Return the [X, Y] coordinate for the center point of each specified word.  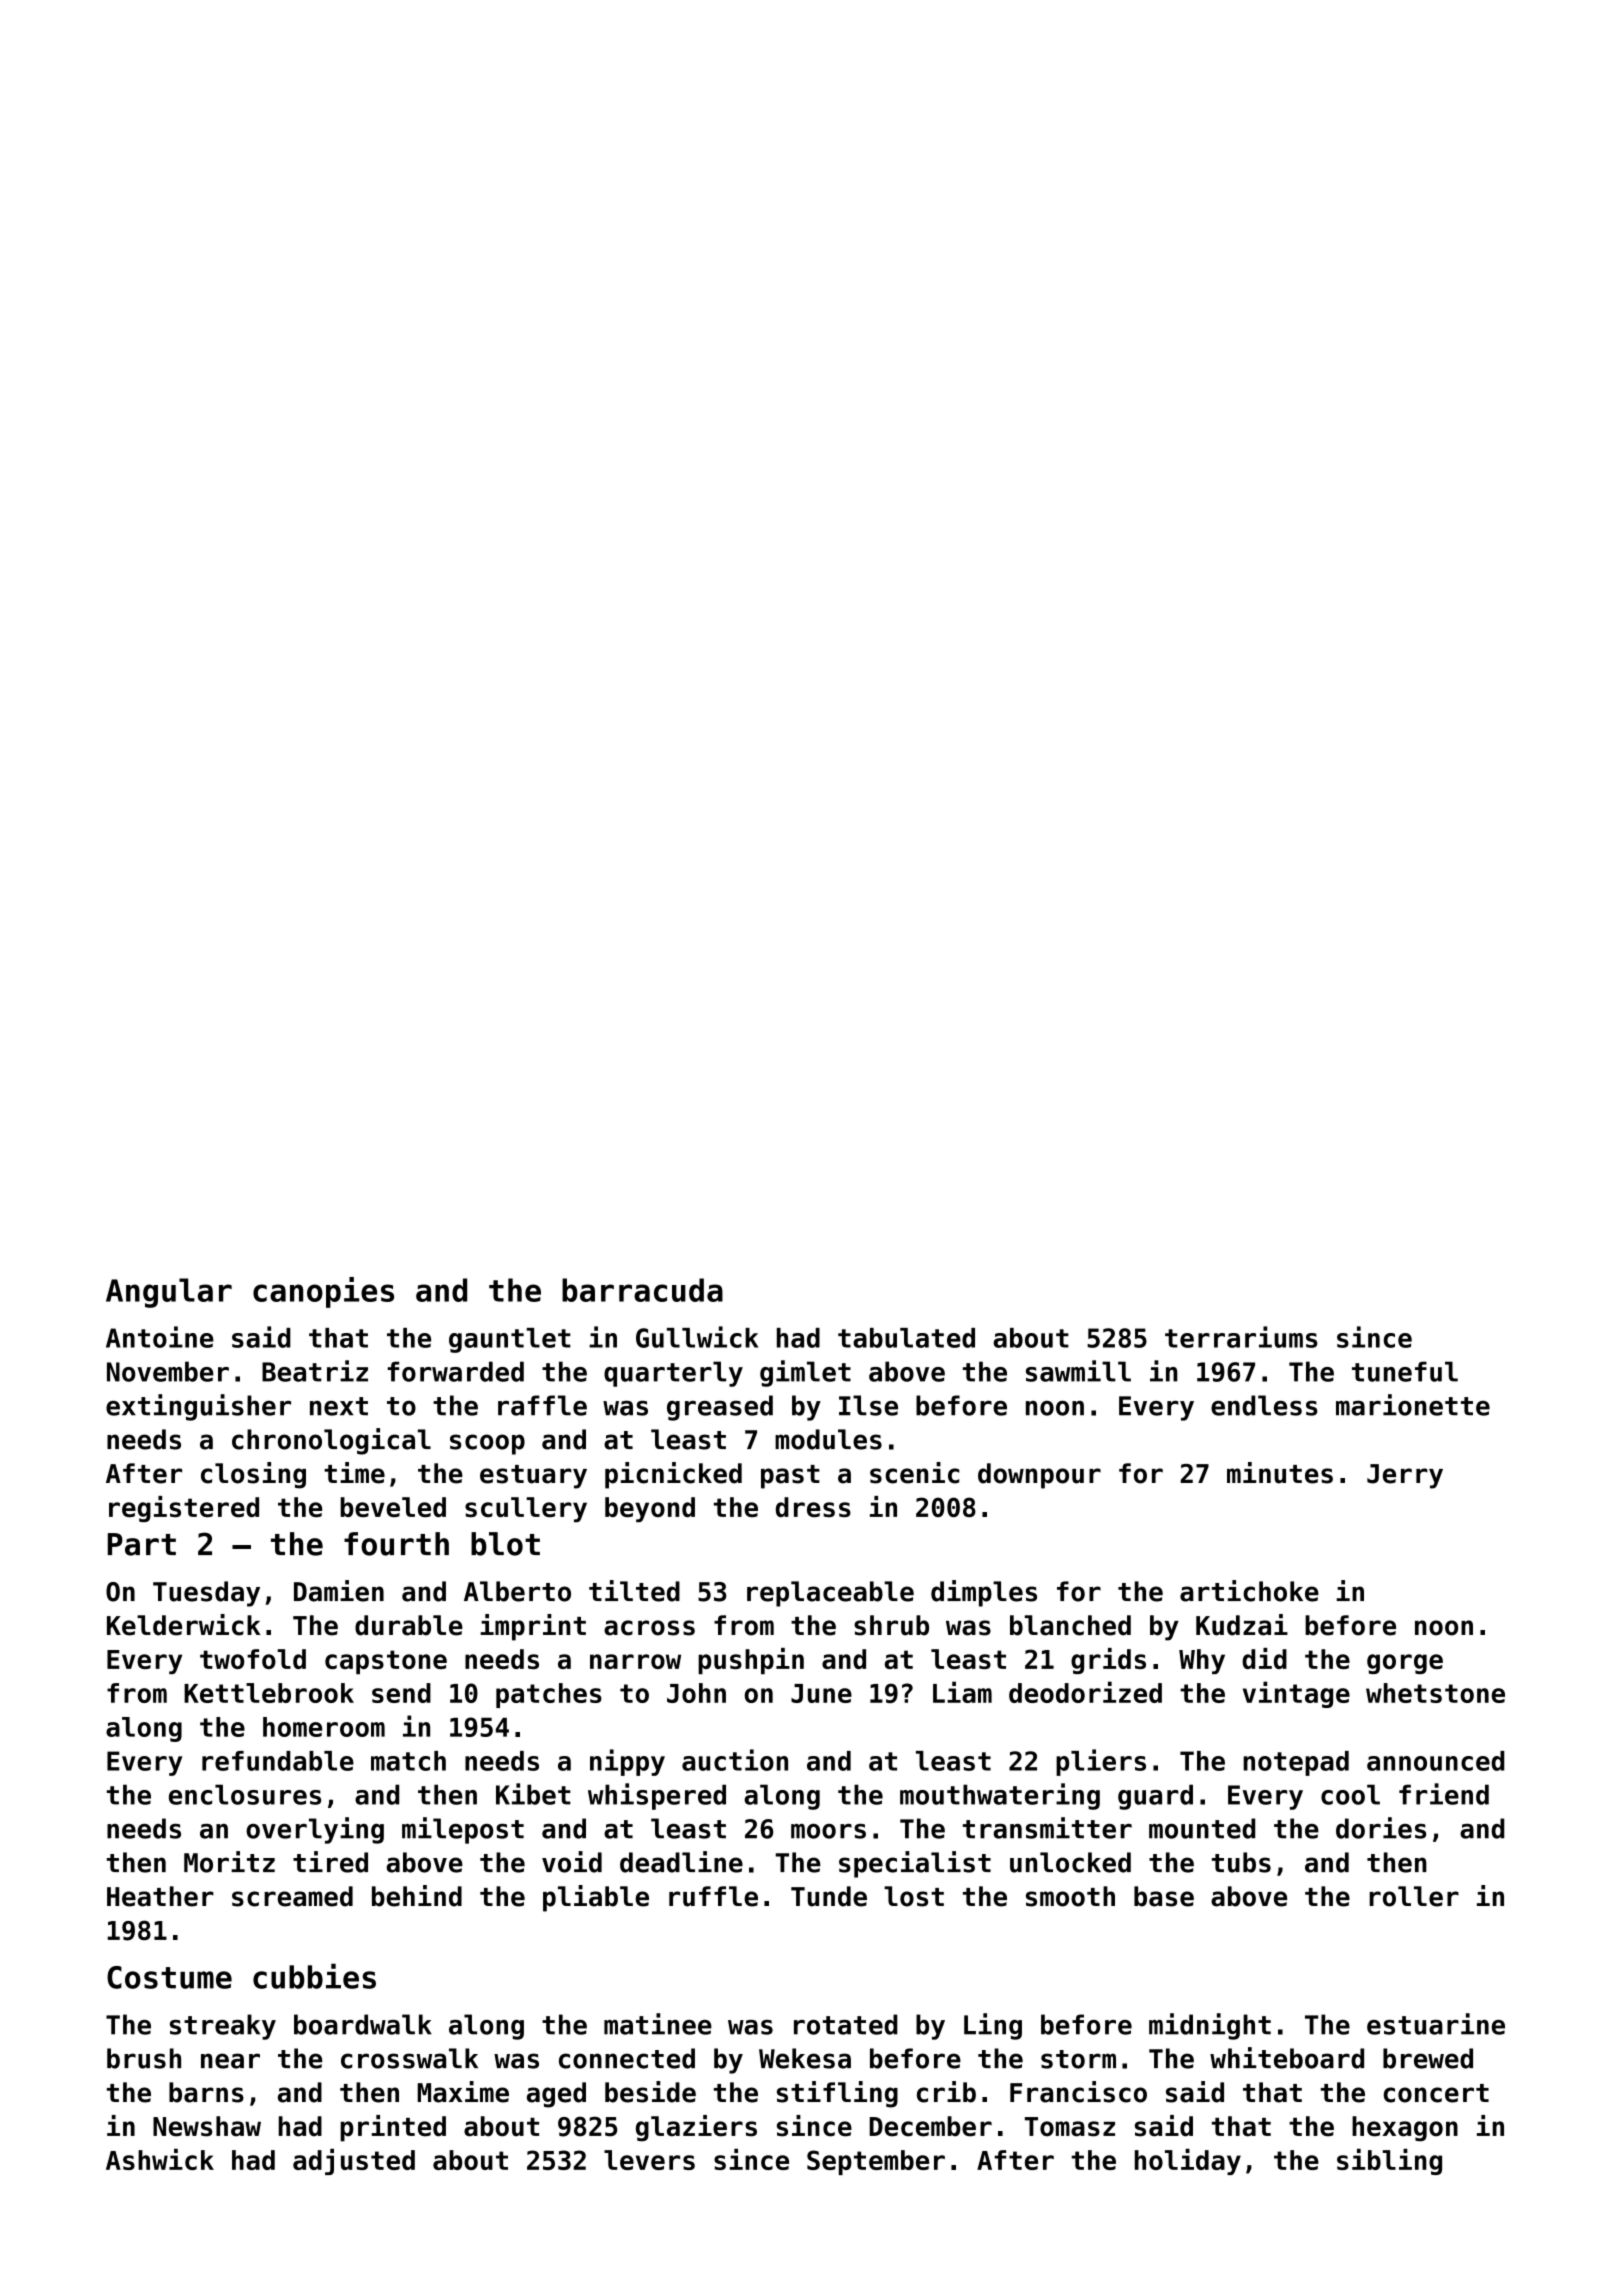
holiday [1188, 2162]
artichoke [1249, 1591]
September [876, 2162]
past [790, 1477]
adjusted [354, 2162]
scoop [487, 1444]
